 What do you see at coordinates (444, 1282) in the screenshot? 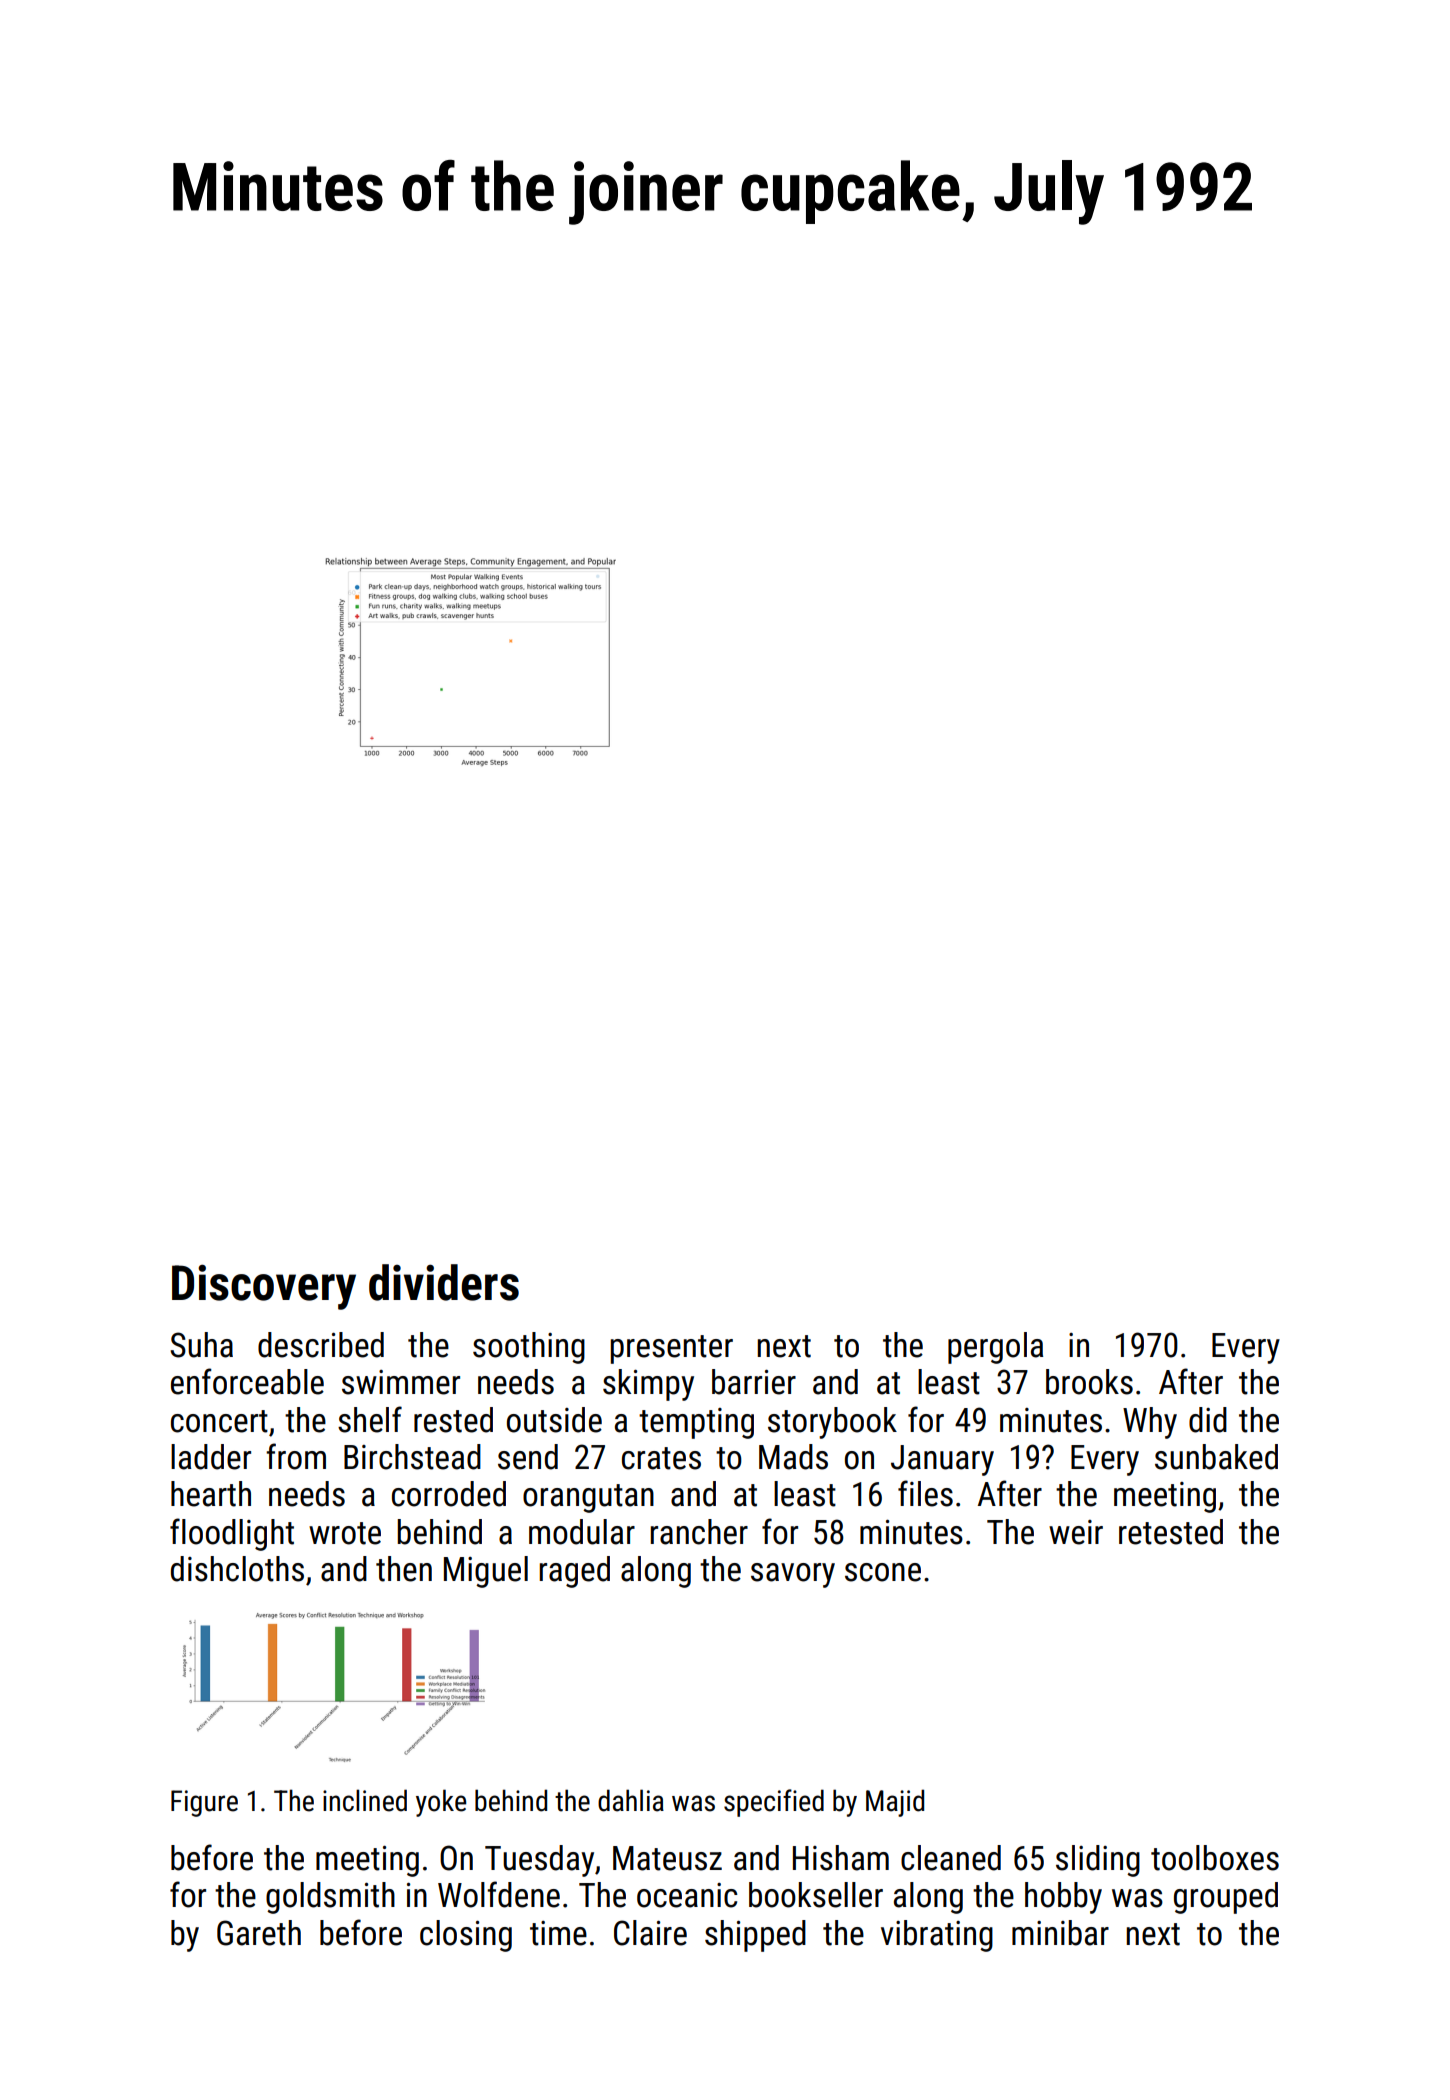
I see `dividers` at bounding box center [444, 1282].
